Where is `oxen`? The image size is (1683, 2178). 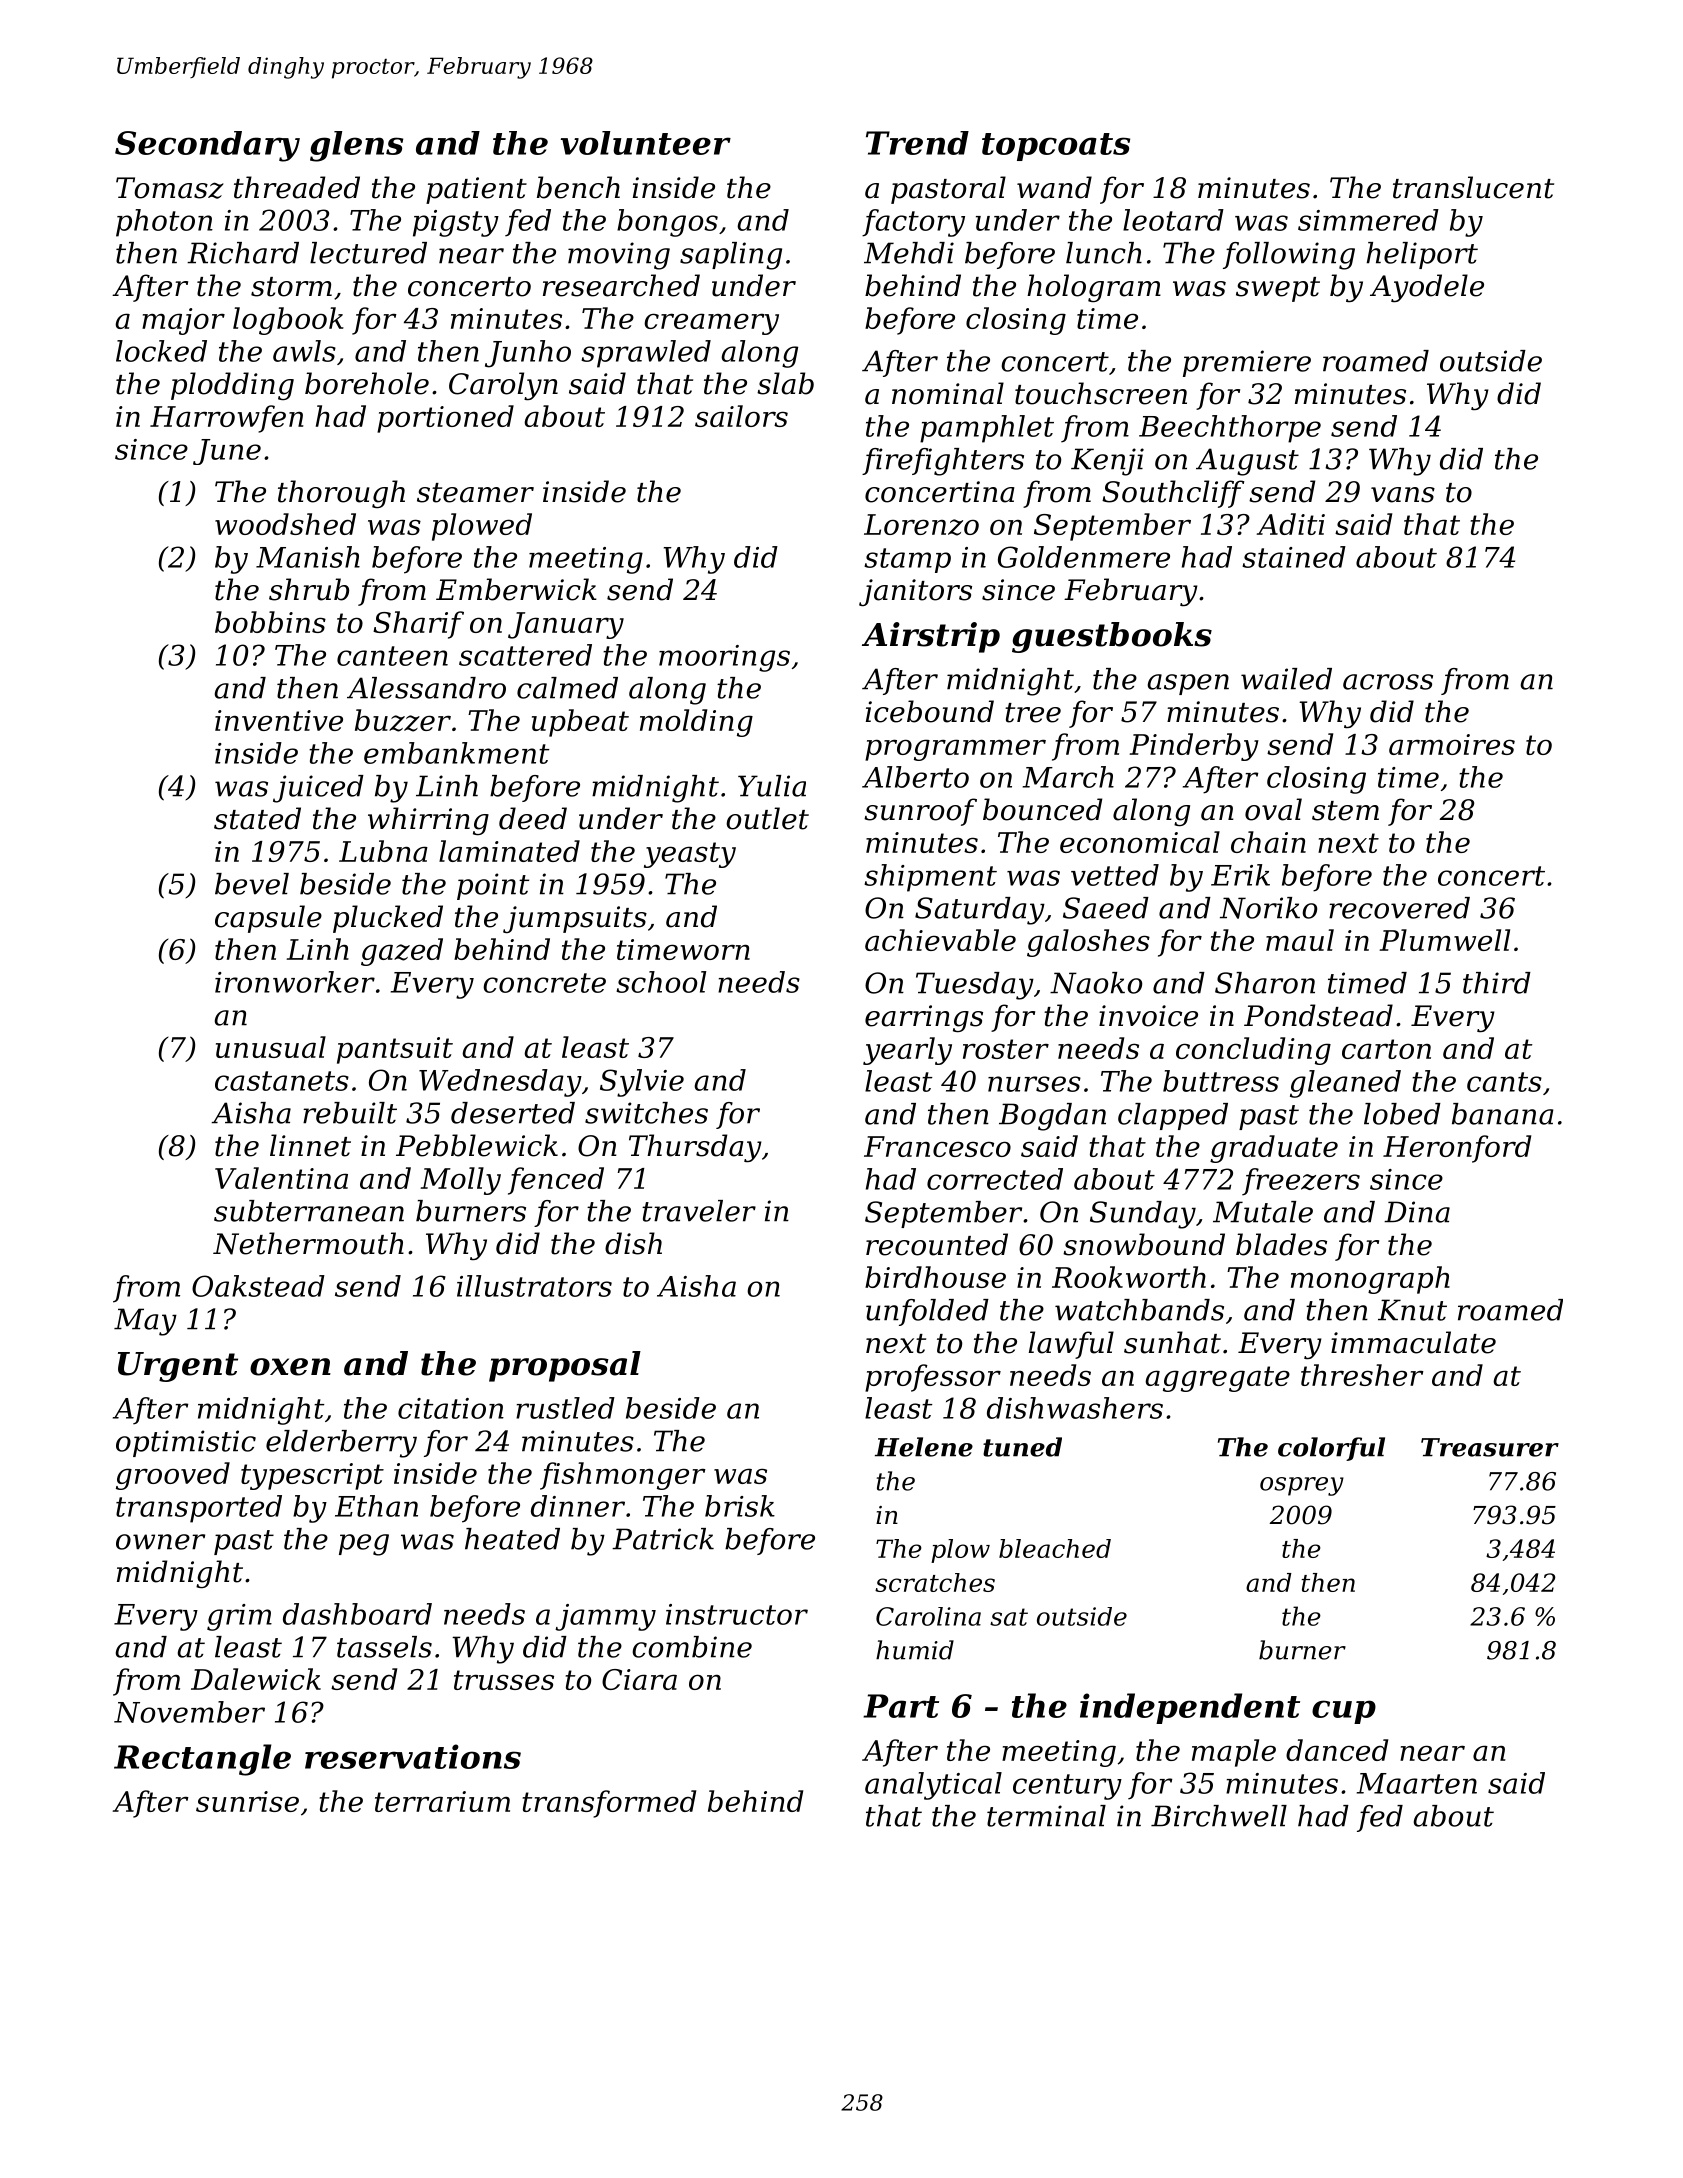 oxen is located at coordinates (290, 1367).
